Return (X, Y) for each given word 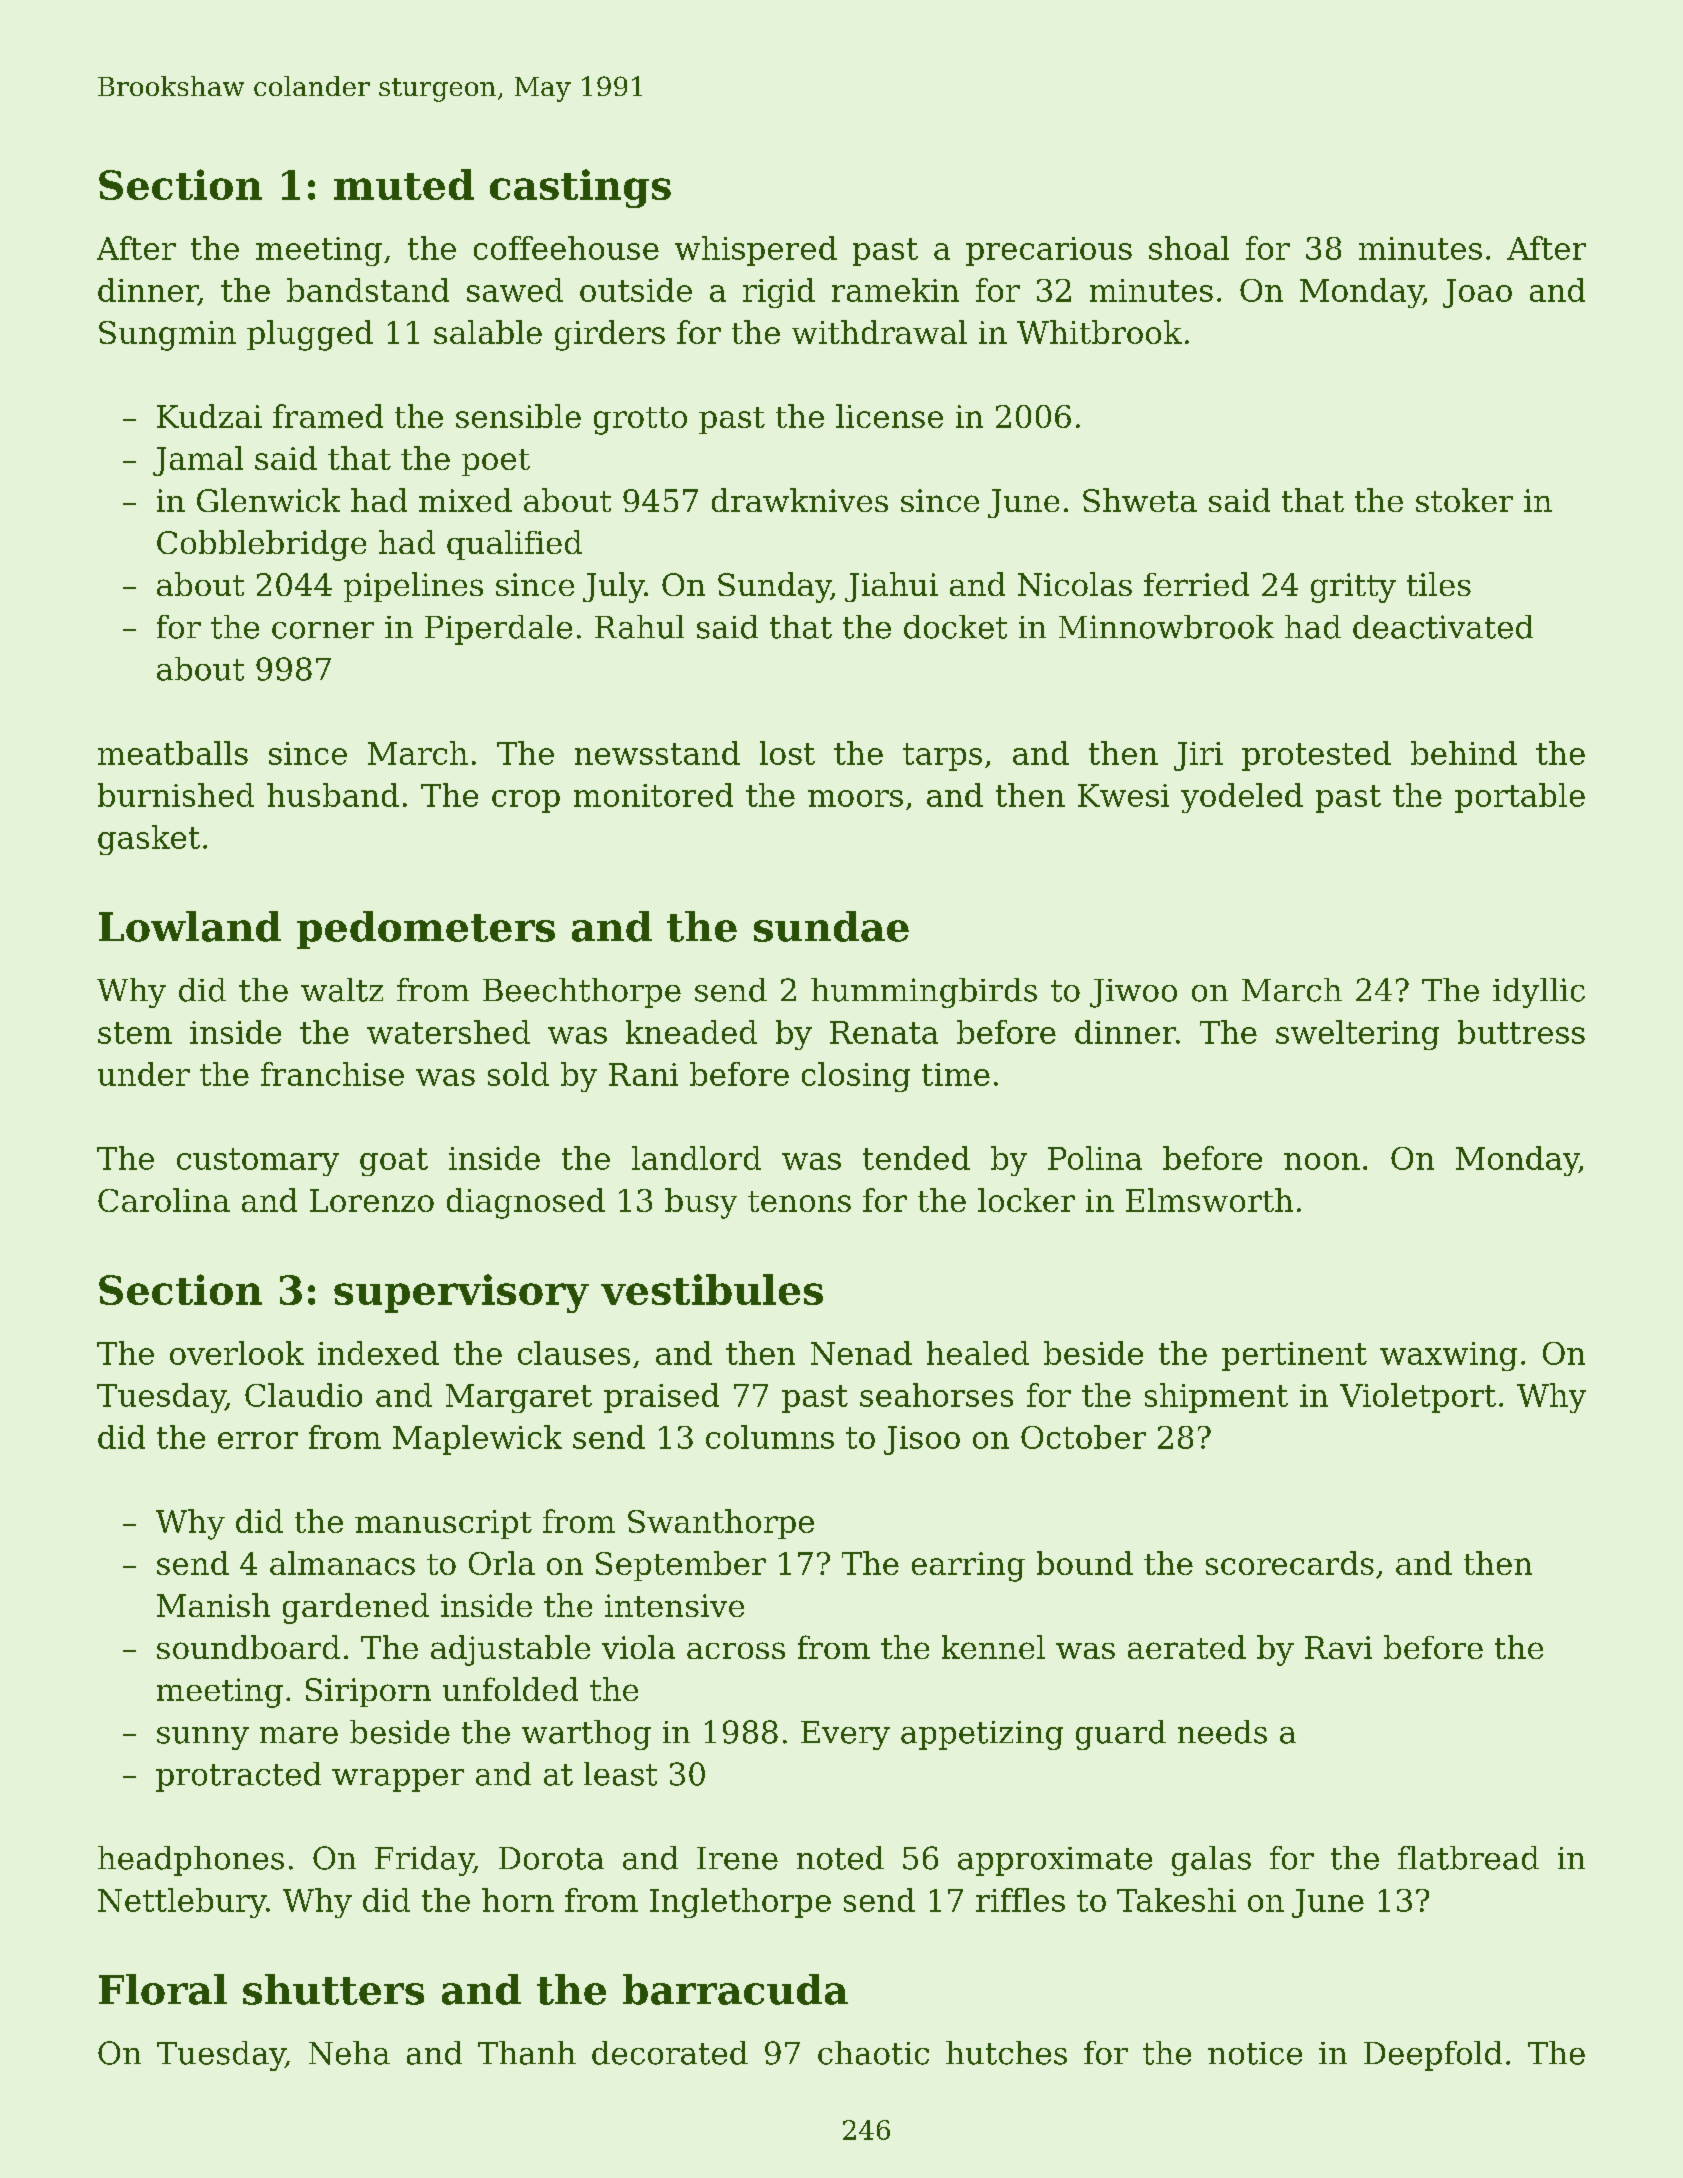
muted (404, 184)
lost (787, 753)
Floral (163, 1989)
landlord (696, 1158)
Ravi (1338, 1647)
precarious (1049, 251)
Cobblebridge (261, 545)
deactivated (1443, 627)
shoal (1189, 248)
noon (1322, 1161)
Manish (213, 1605)
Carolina (164, 1200)
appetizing (982, 1735)
